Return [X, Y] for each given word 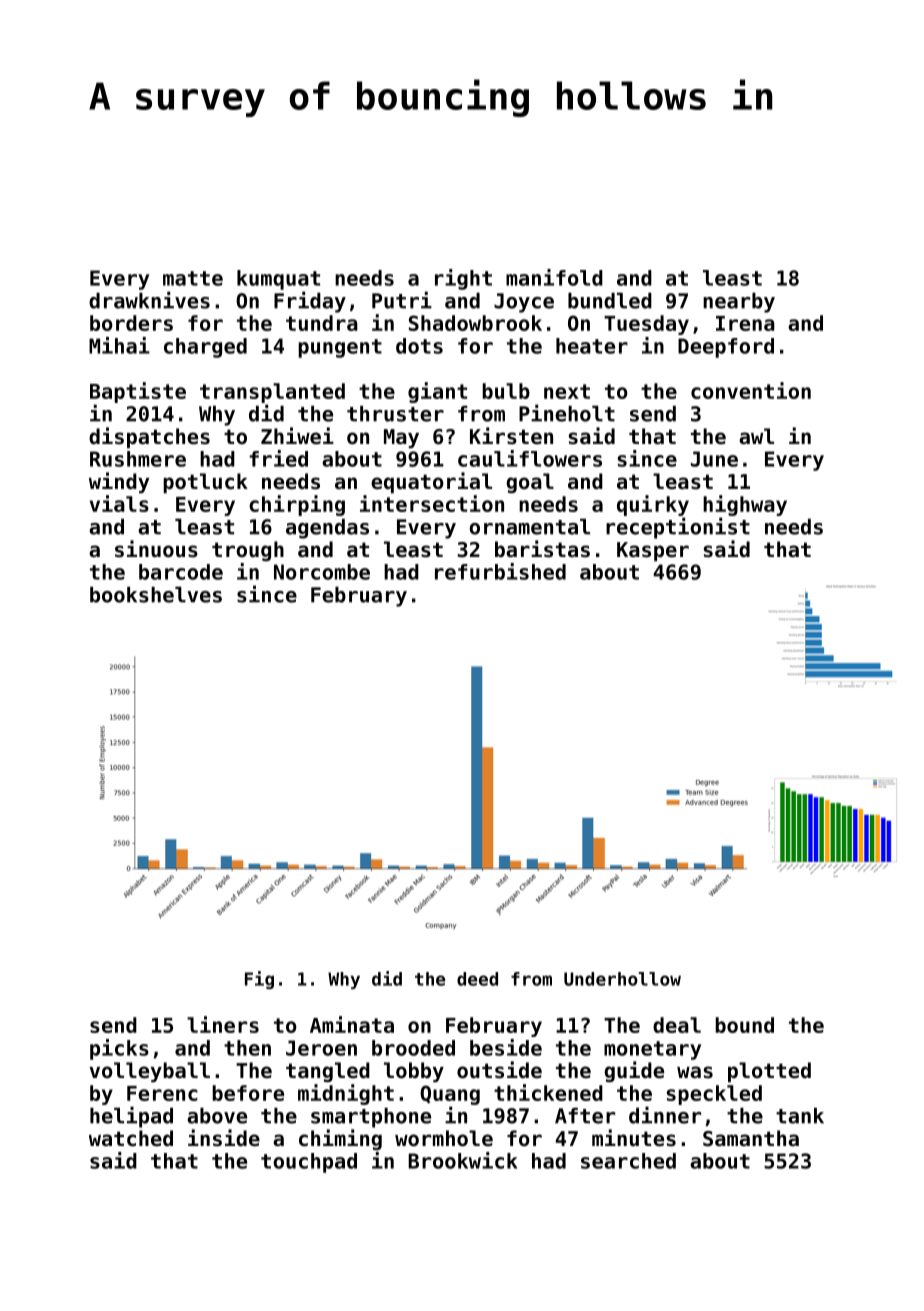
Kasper [653, 551]
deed [477, 979]
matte [193, 278]
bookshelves [156, 595]
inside [224, 1138]
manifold [554, 277]
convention [751, 390]
